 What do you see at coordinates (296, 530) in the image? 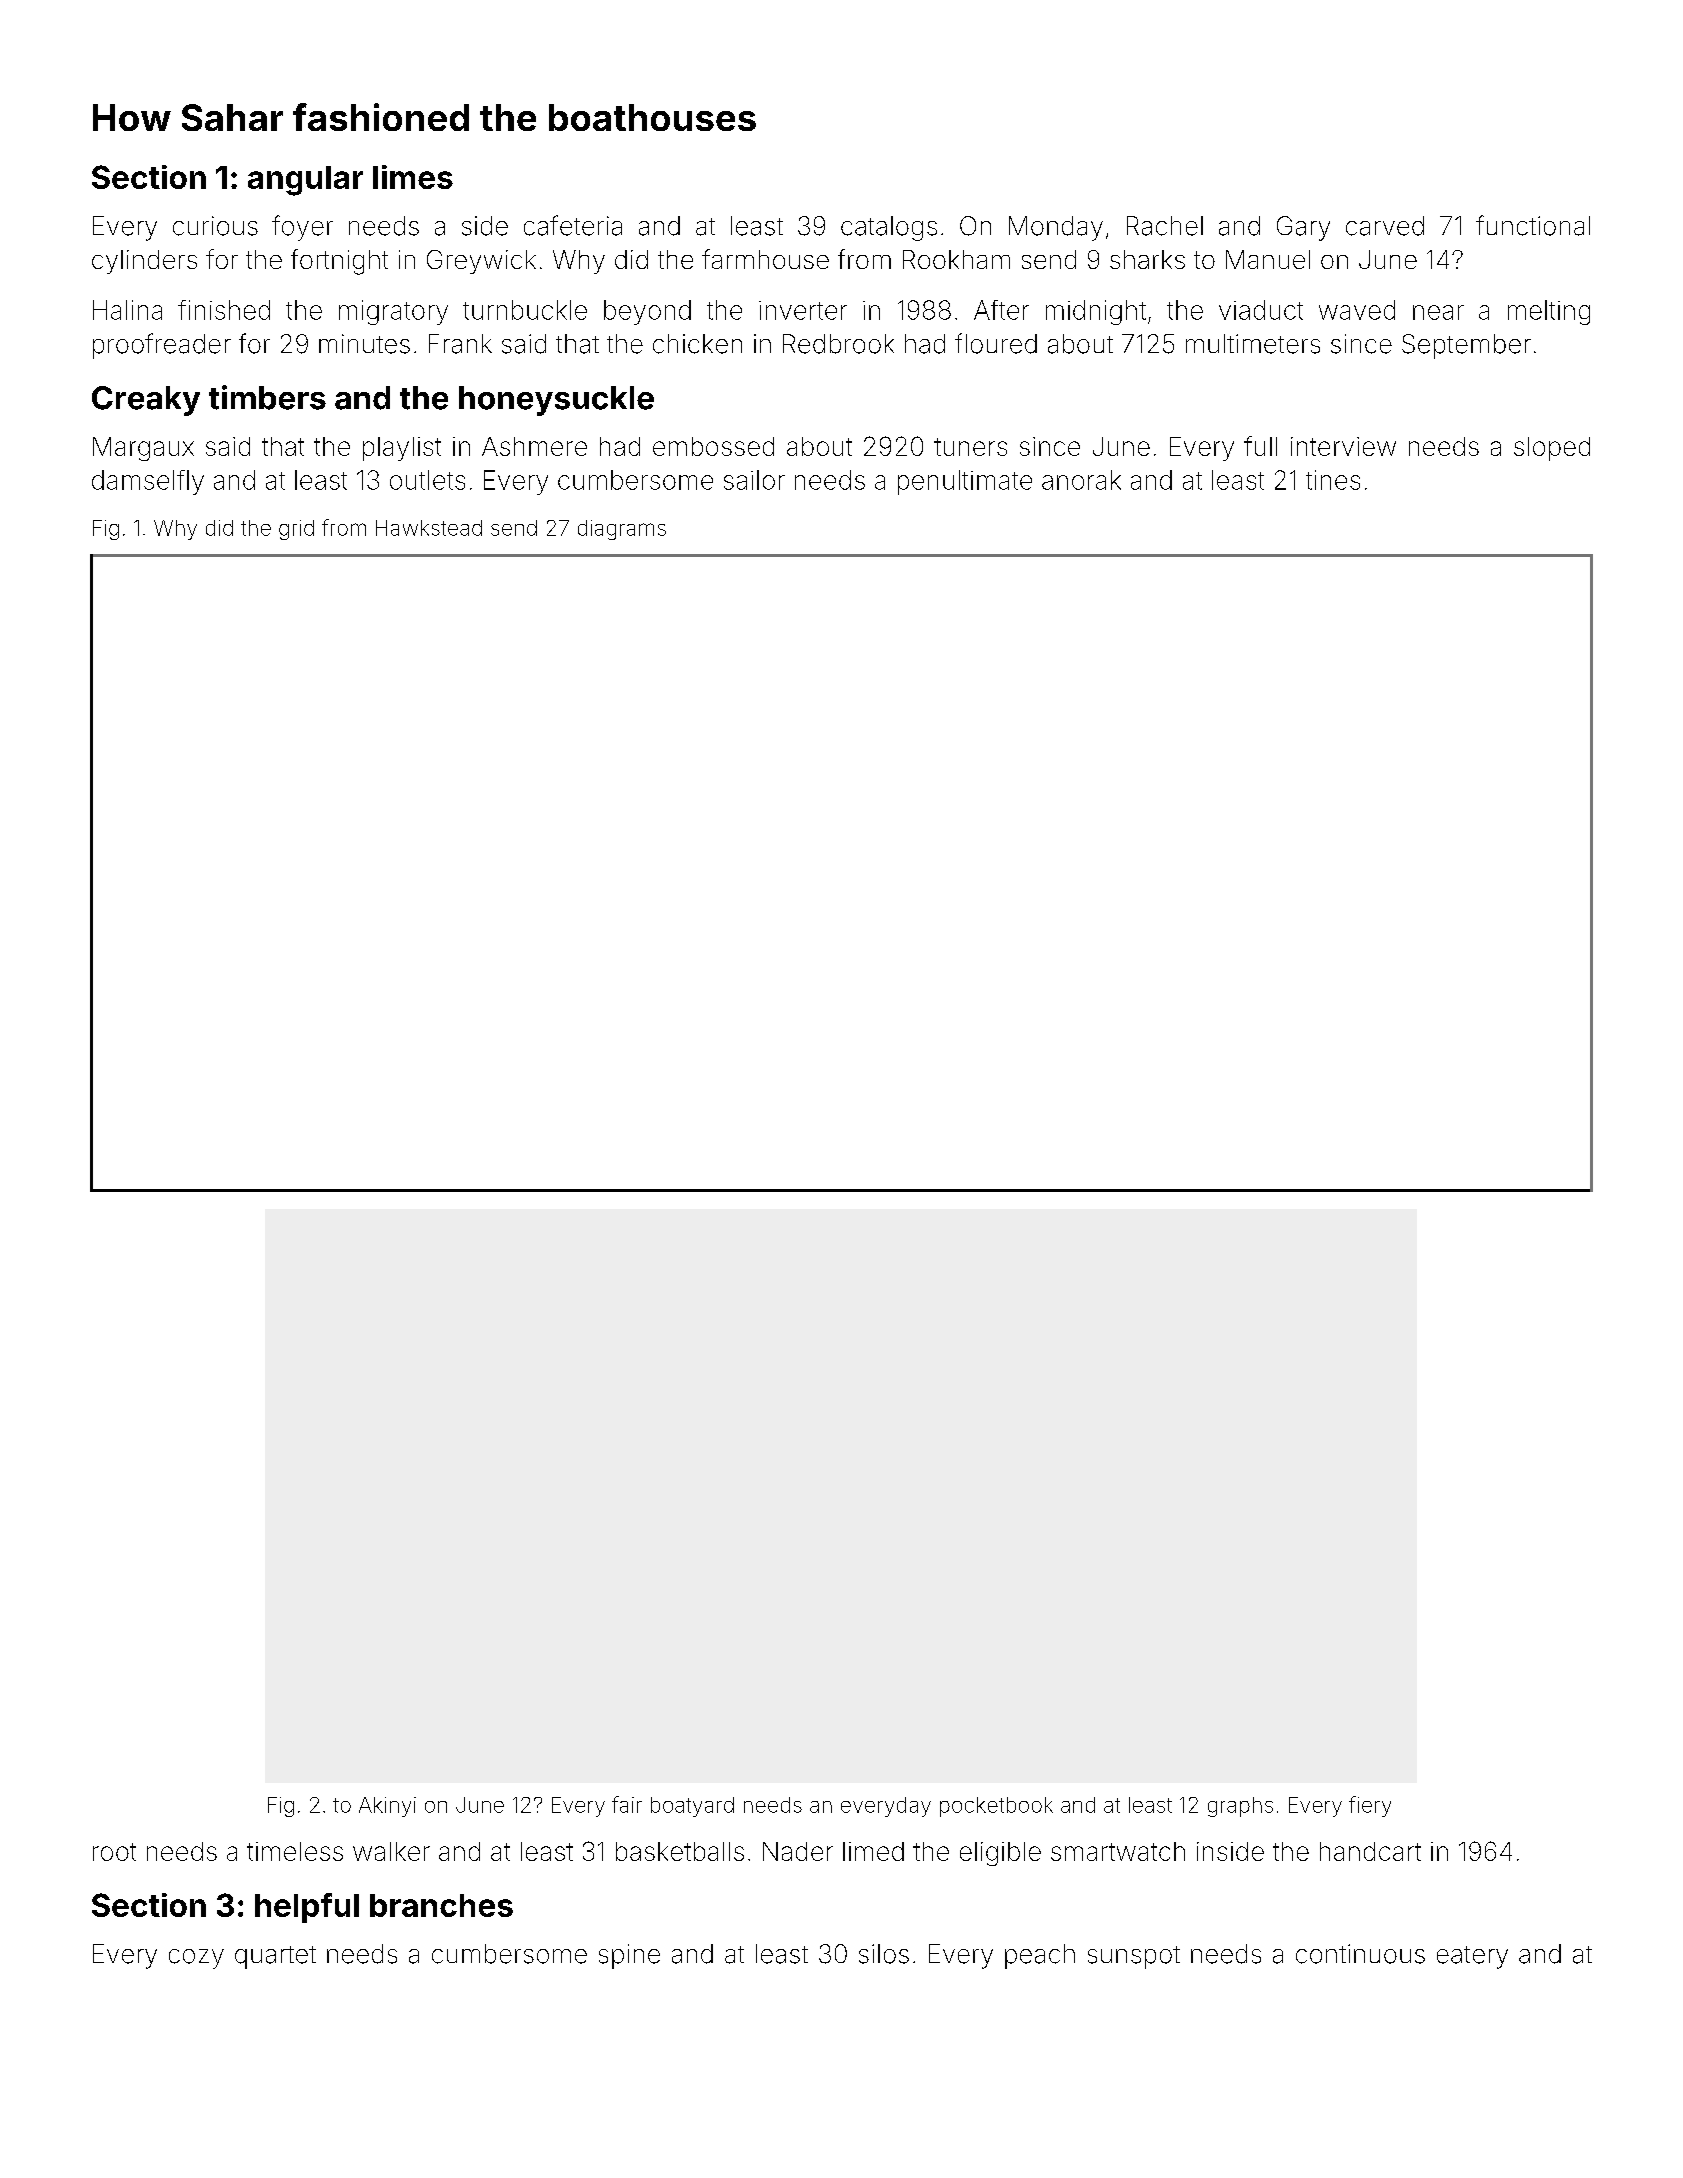
I see `grid` at bounding box center [296, 530].
